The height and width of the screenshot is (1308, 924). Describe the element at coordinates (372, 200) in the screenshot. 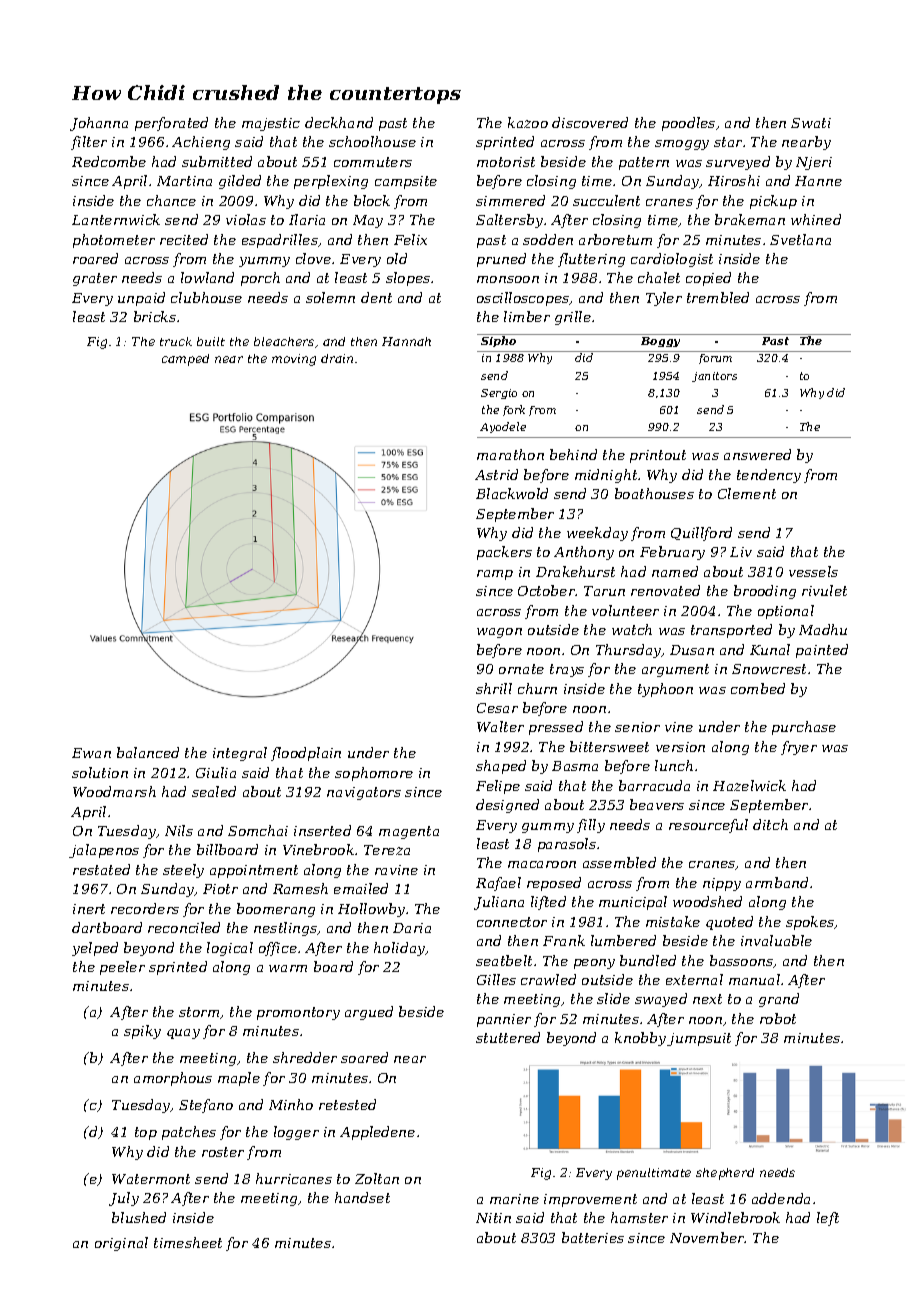

I see `block` at that location.
